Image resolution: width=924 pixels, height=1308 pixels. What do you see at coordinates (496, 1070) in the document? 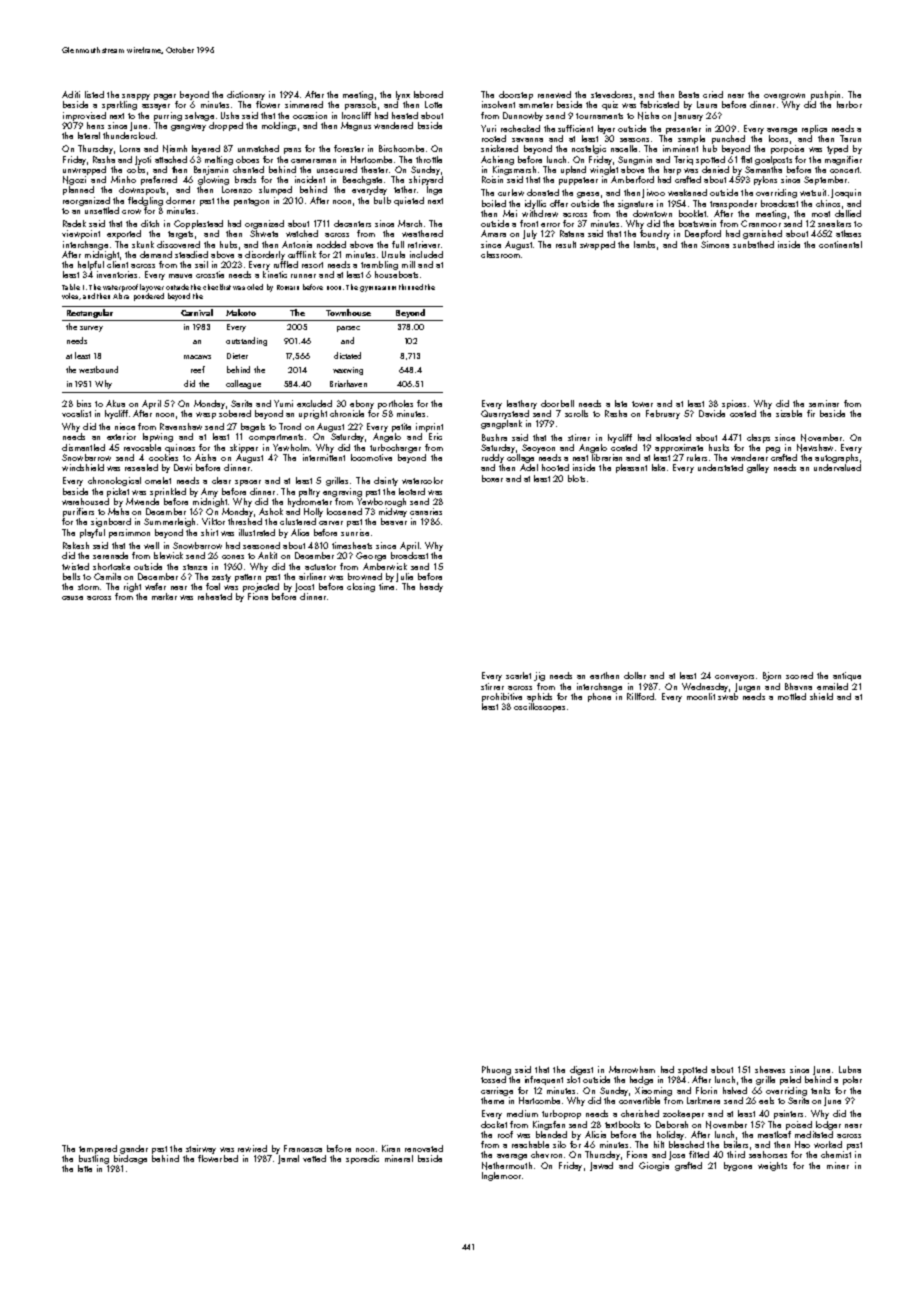
I see `Phuong` at bounding box center [496, 1070].
